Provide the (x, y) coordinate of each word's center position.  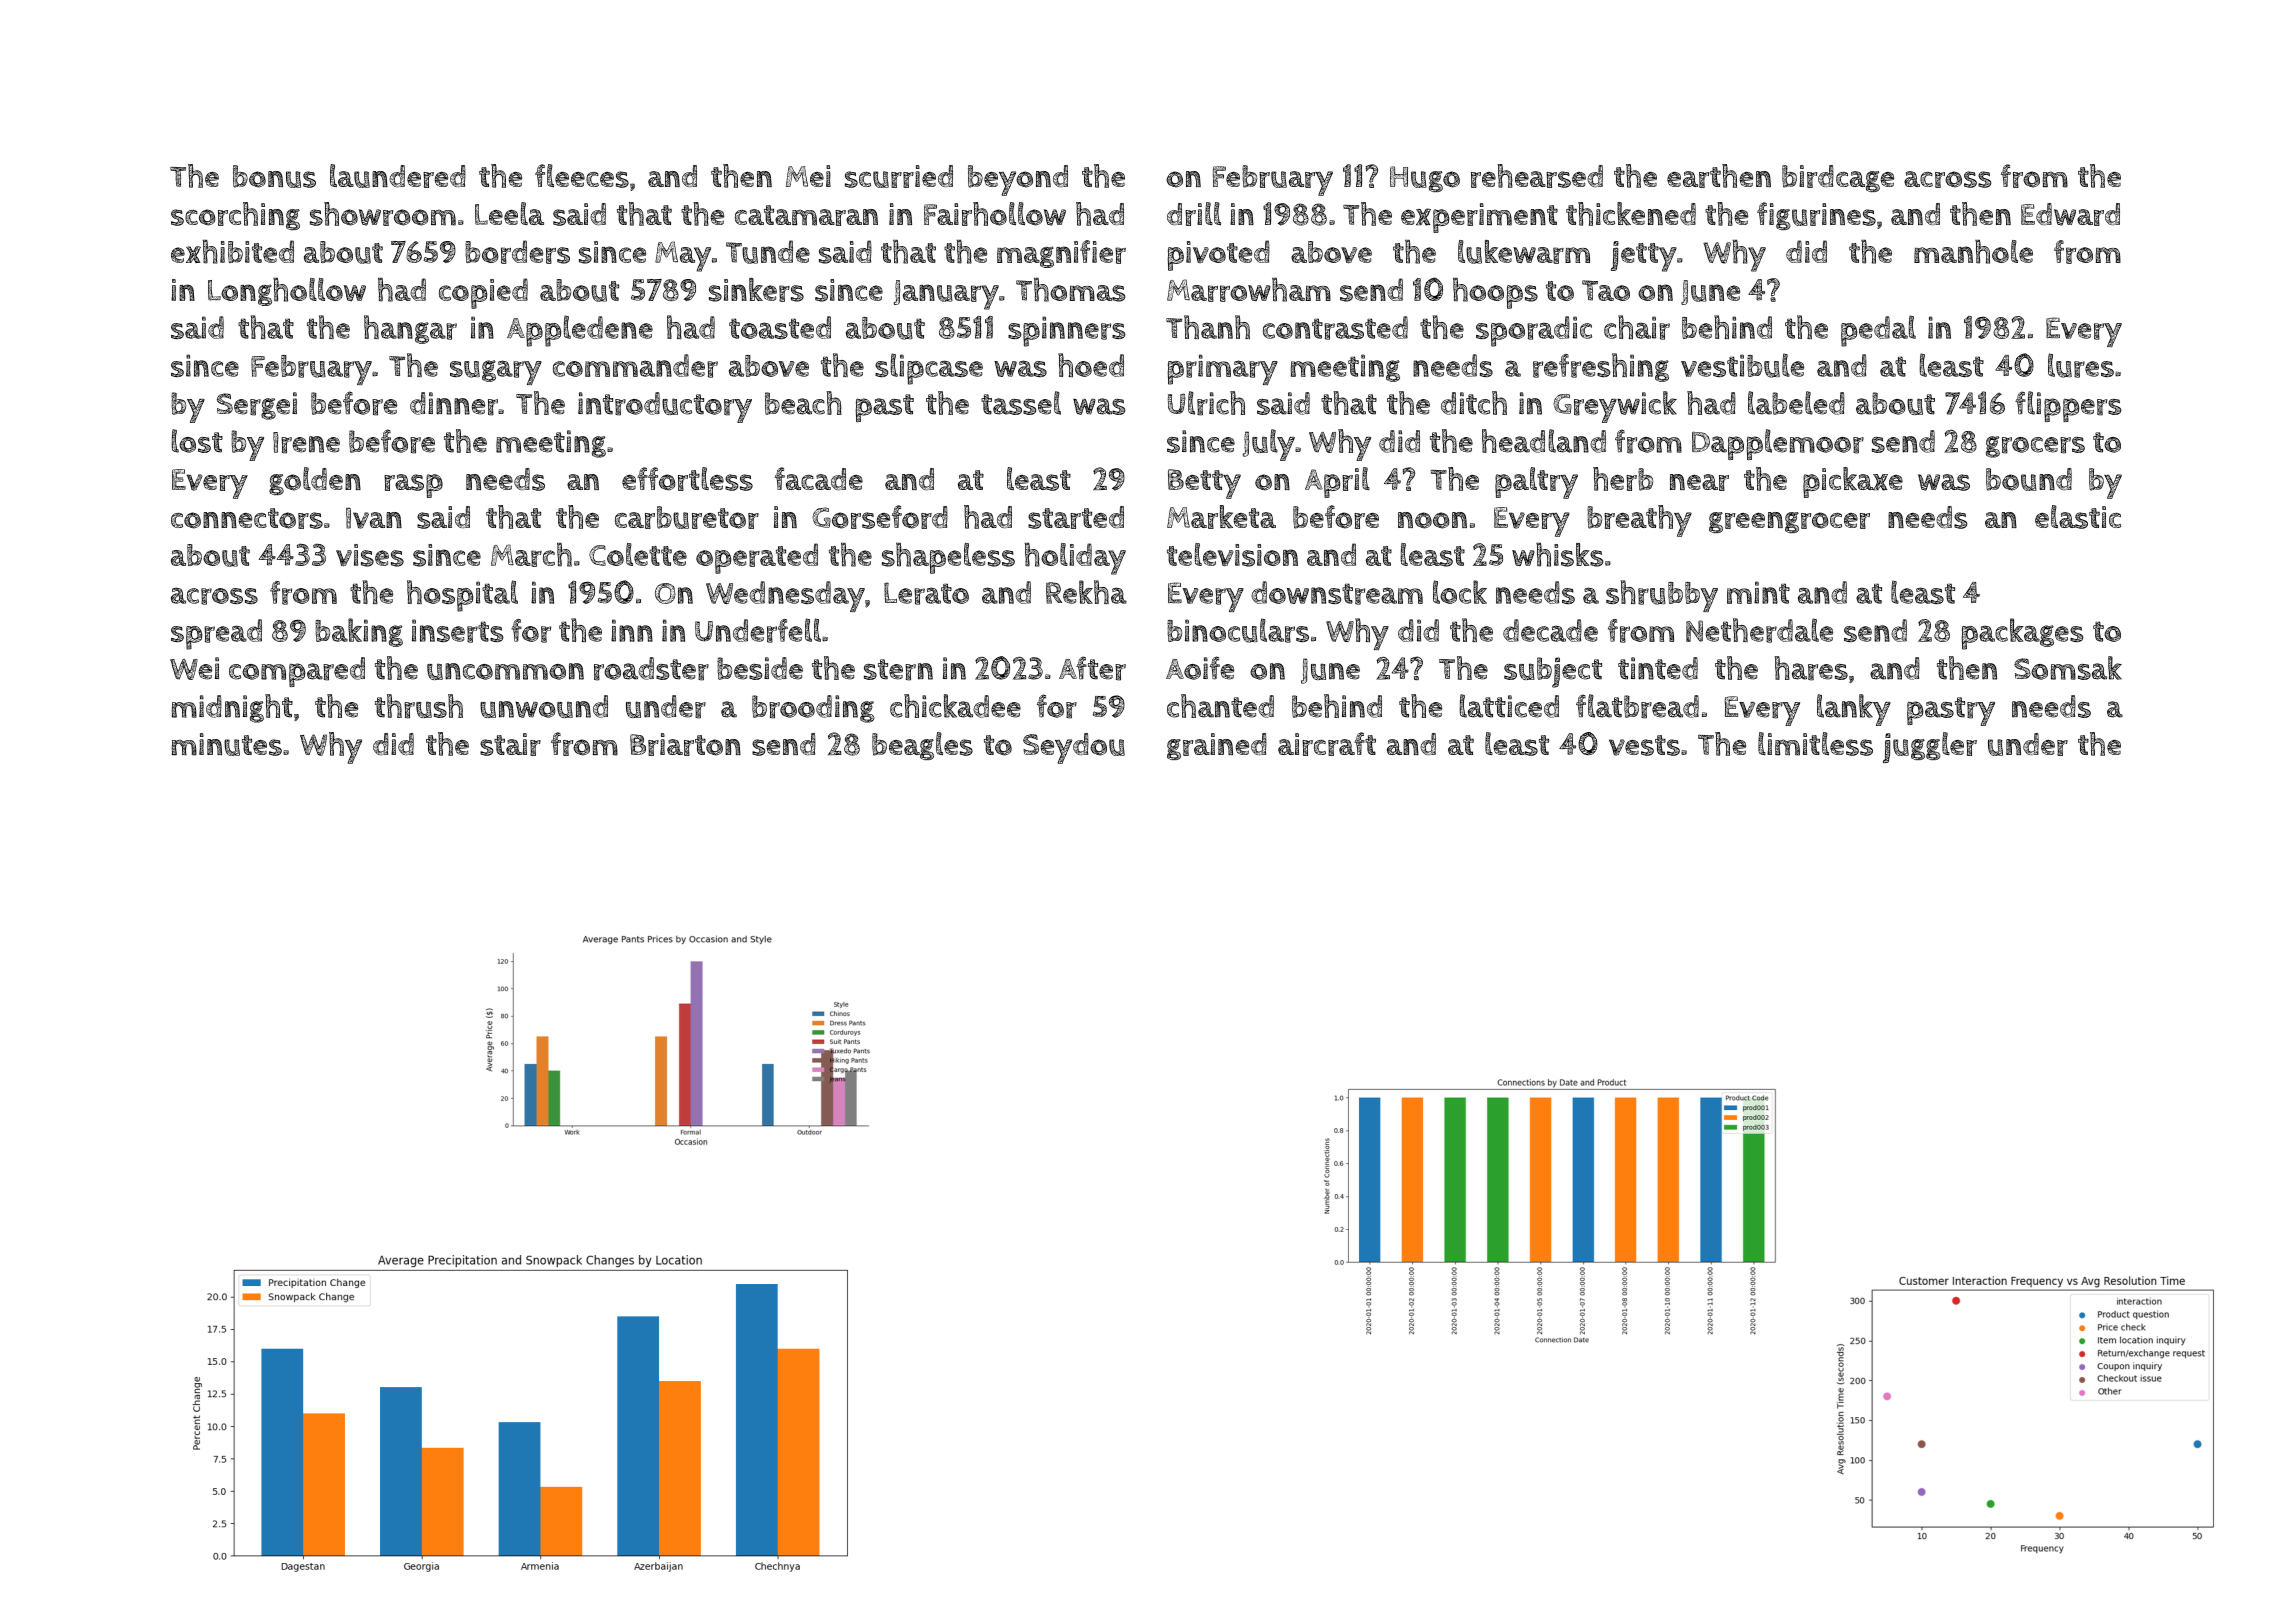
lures (2081, 365)
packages (2022, 634)
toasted (780, 327)
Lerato (926, 593)
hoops (1495, 293)
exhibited (232, 252)
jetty (1644, 256)
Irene (306, 443)
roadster (651, 669)
